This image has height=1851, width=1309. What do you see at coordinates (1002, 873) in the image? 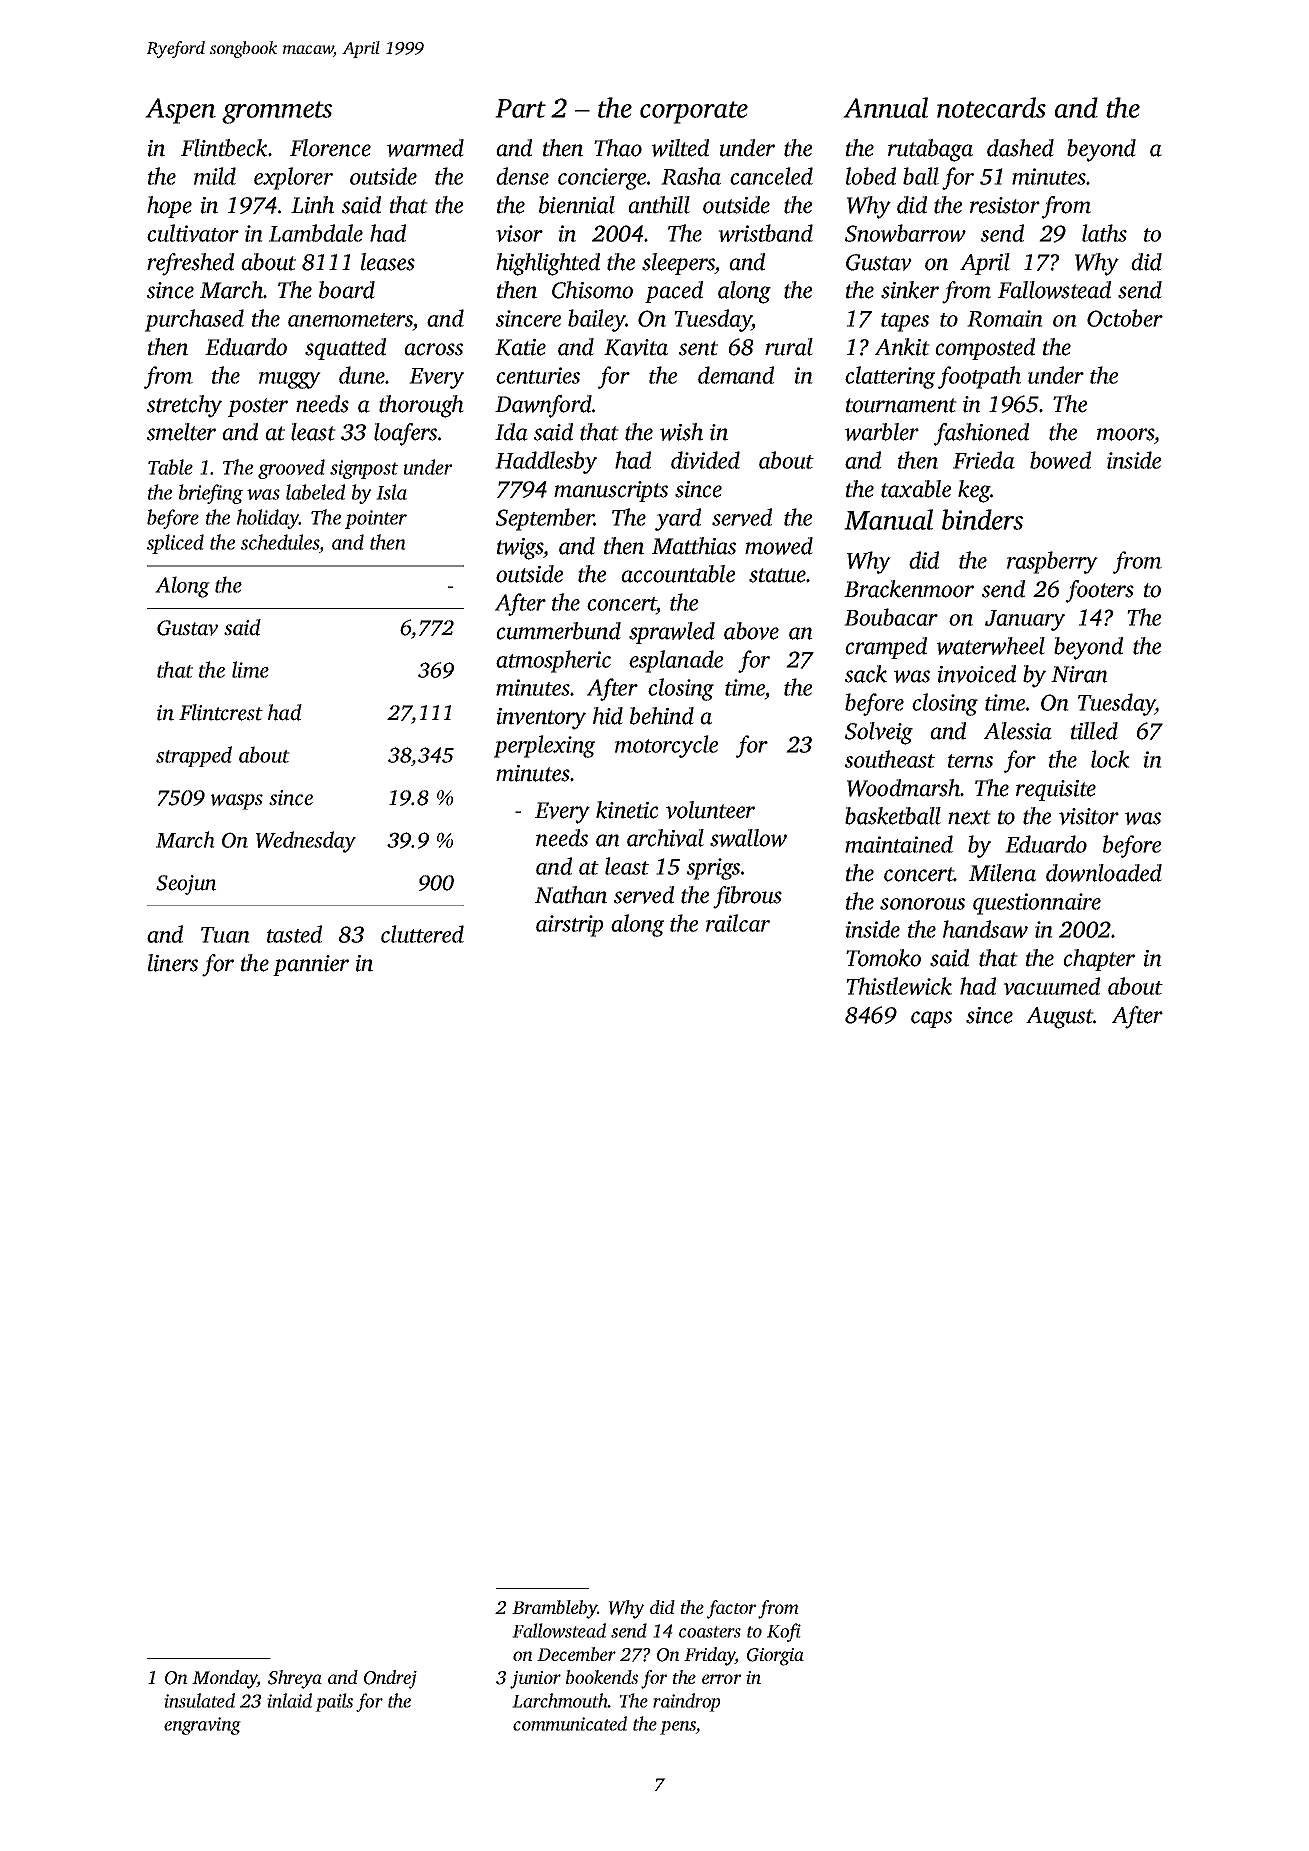
I see `Milena` at bounding box center [1002, 873].
